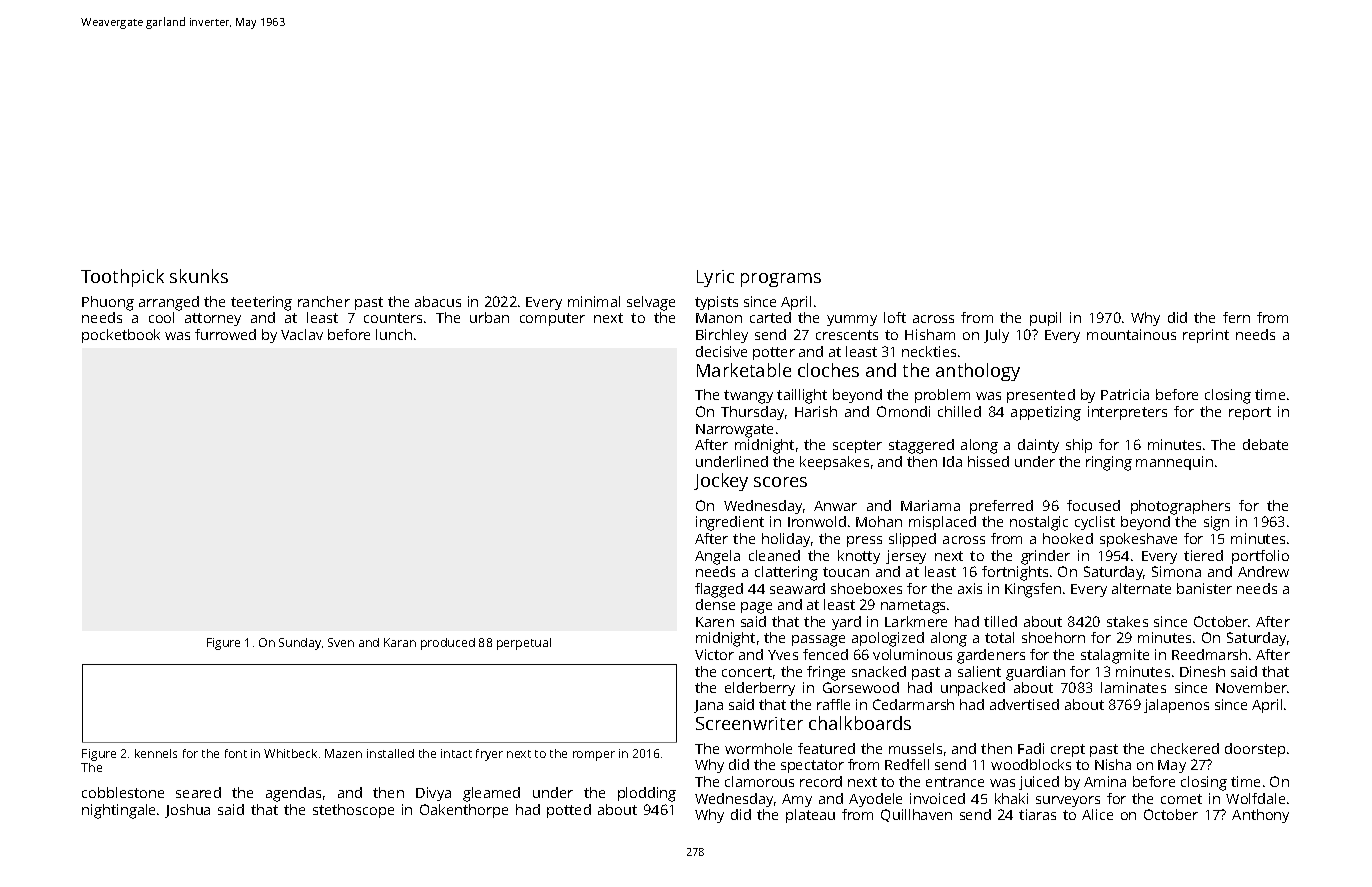 The image size is (1372, 887). What do you see at coordinates (300, 644) in the page?
I see `Sunday` at bounding box center [300, 644].
